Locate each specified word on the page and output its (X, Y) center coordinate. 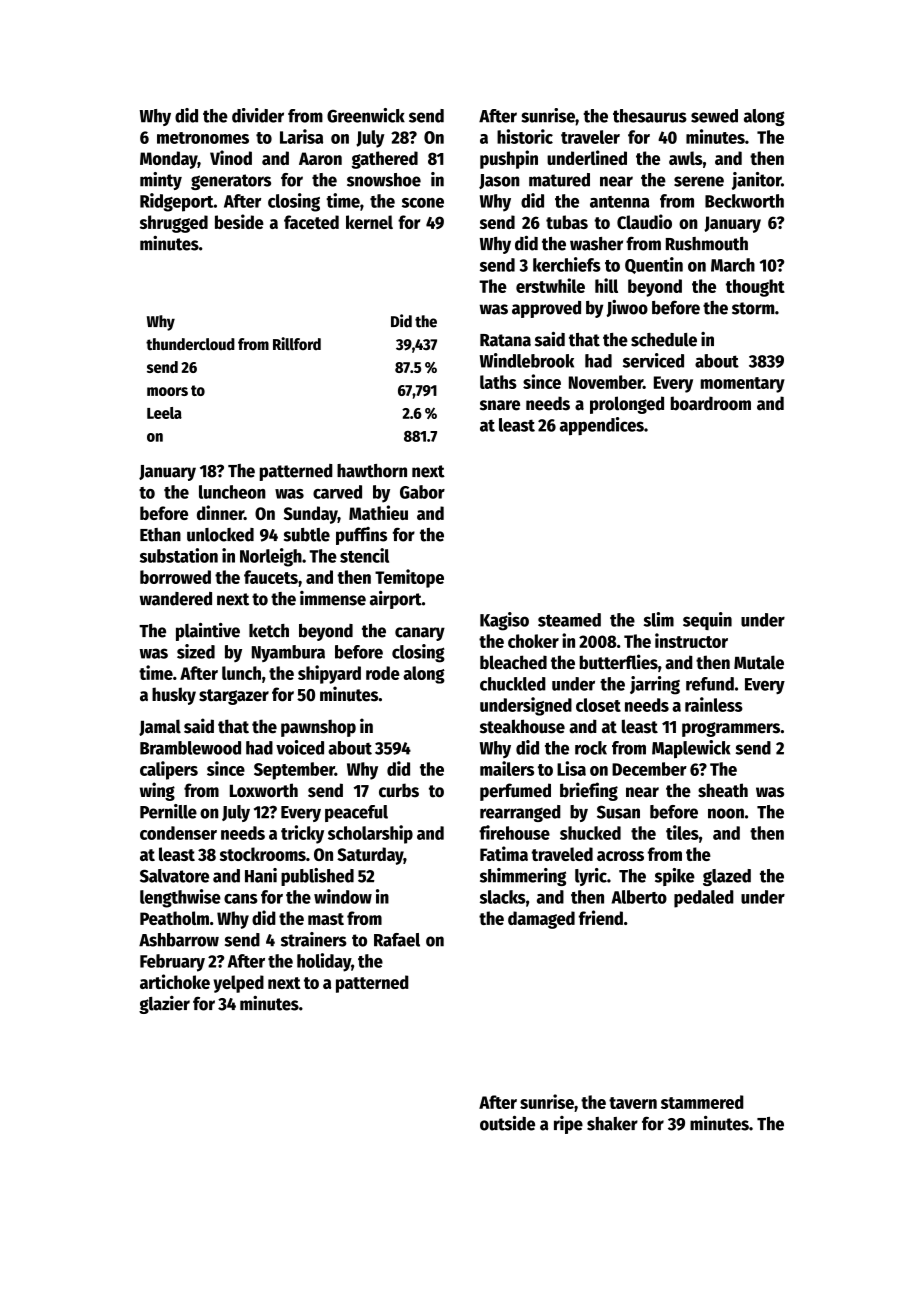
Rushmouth (707, 244)
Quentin (654, 265)
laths (498, 382)
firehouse (514, 832)
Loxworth (264, 790)
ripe (568, 1125)
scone (423, 203)
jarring (655, 685)
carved (337, 492)
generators (231, 182)
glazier (164, 1005)
